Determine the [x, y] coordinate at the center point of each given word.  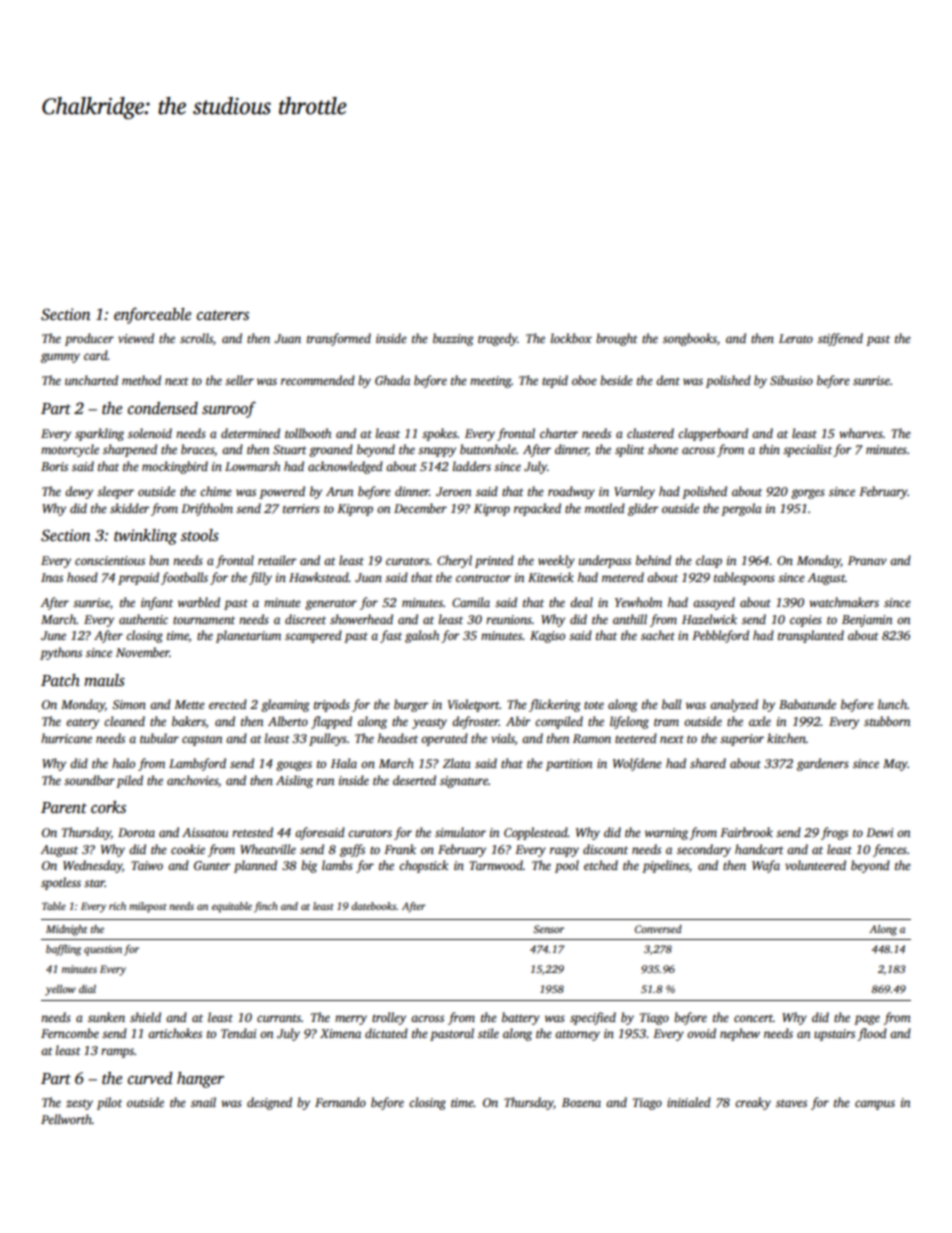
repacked [537, 509]
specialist [807, 450]
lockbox [571, 338]
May [895, 765]
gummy [60, 358]
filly [260, 578]
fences [890, 850]
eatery [82, 723]
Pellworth [66, 1119]
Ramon [592, 738]
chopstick [423, 866]
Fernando [340, 1102]
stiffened [840, 339]
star [94, 883]
